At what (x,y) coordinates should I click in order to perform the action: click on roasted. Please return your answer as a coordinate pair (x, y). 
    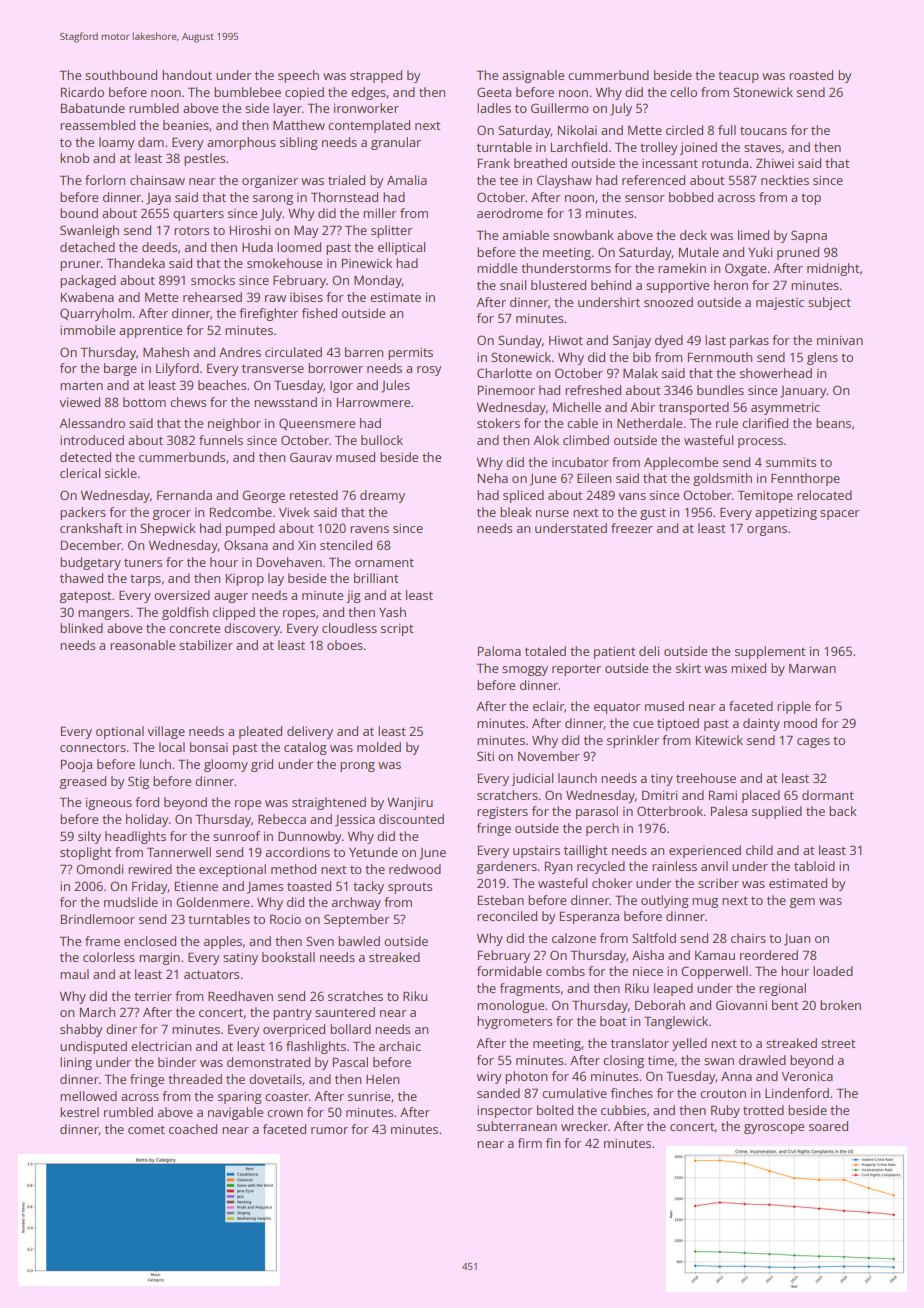
    Looking at the image, I should click on (811, 75).
